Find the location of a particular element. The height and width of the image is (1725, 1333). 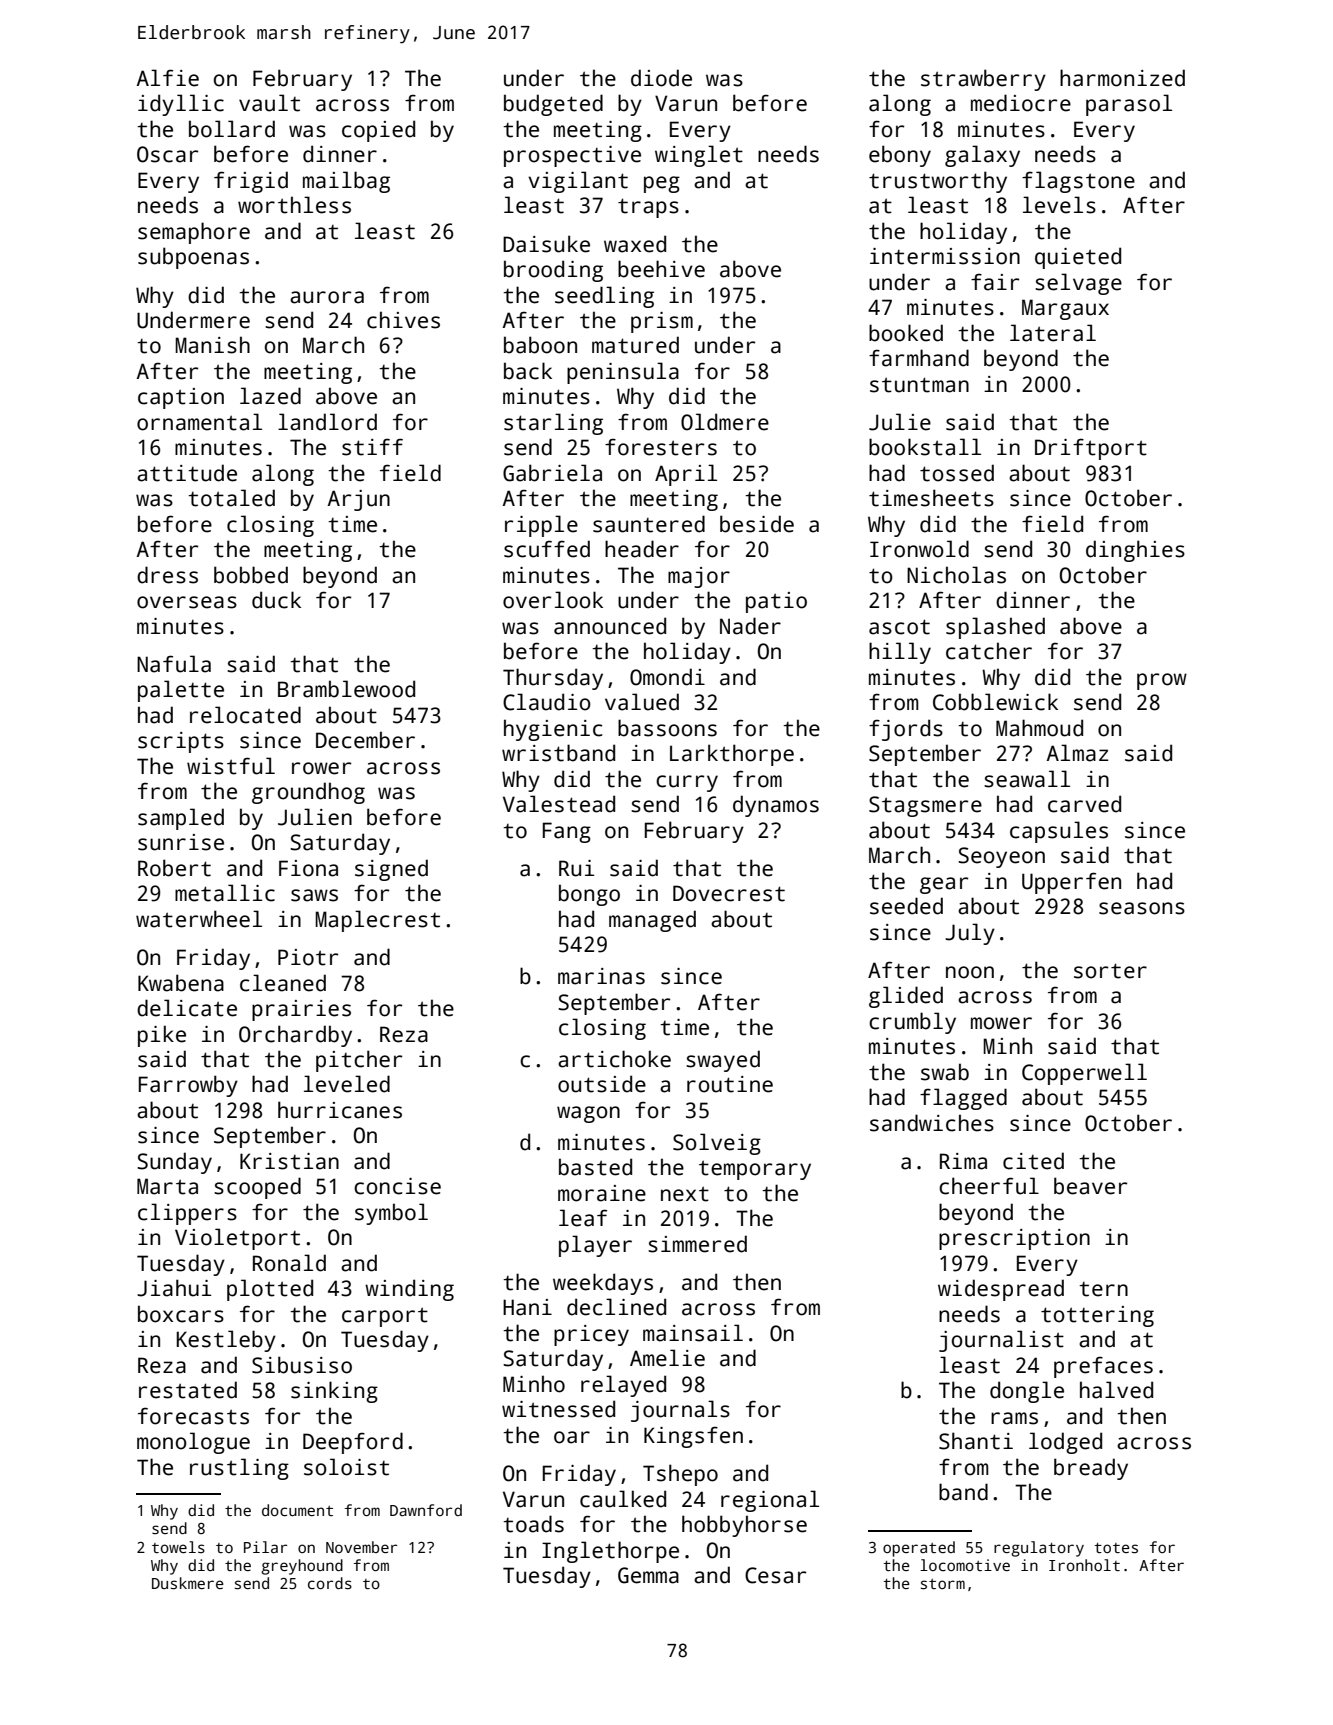

Bramblewood is located at coordinates (346, 689).
